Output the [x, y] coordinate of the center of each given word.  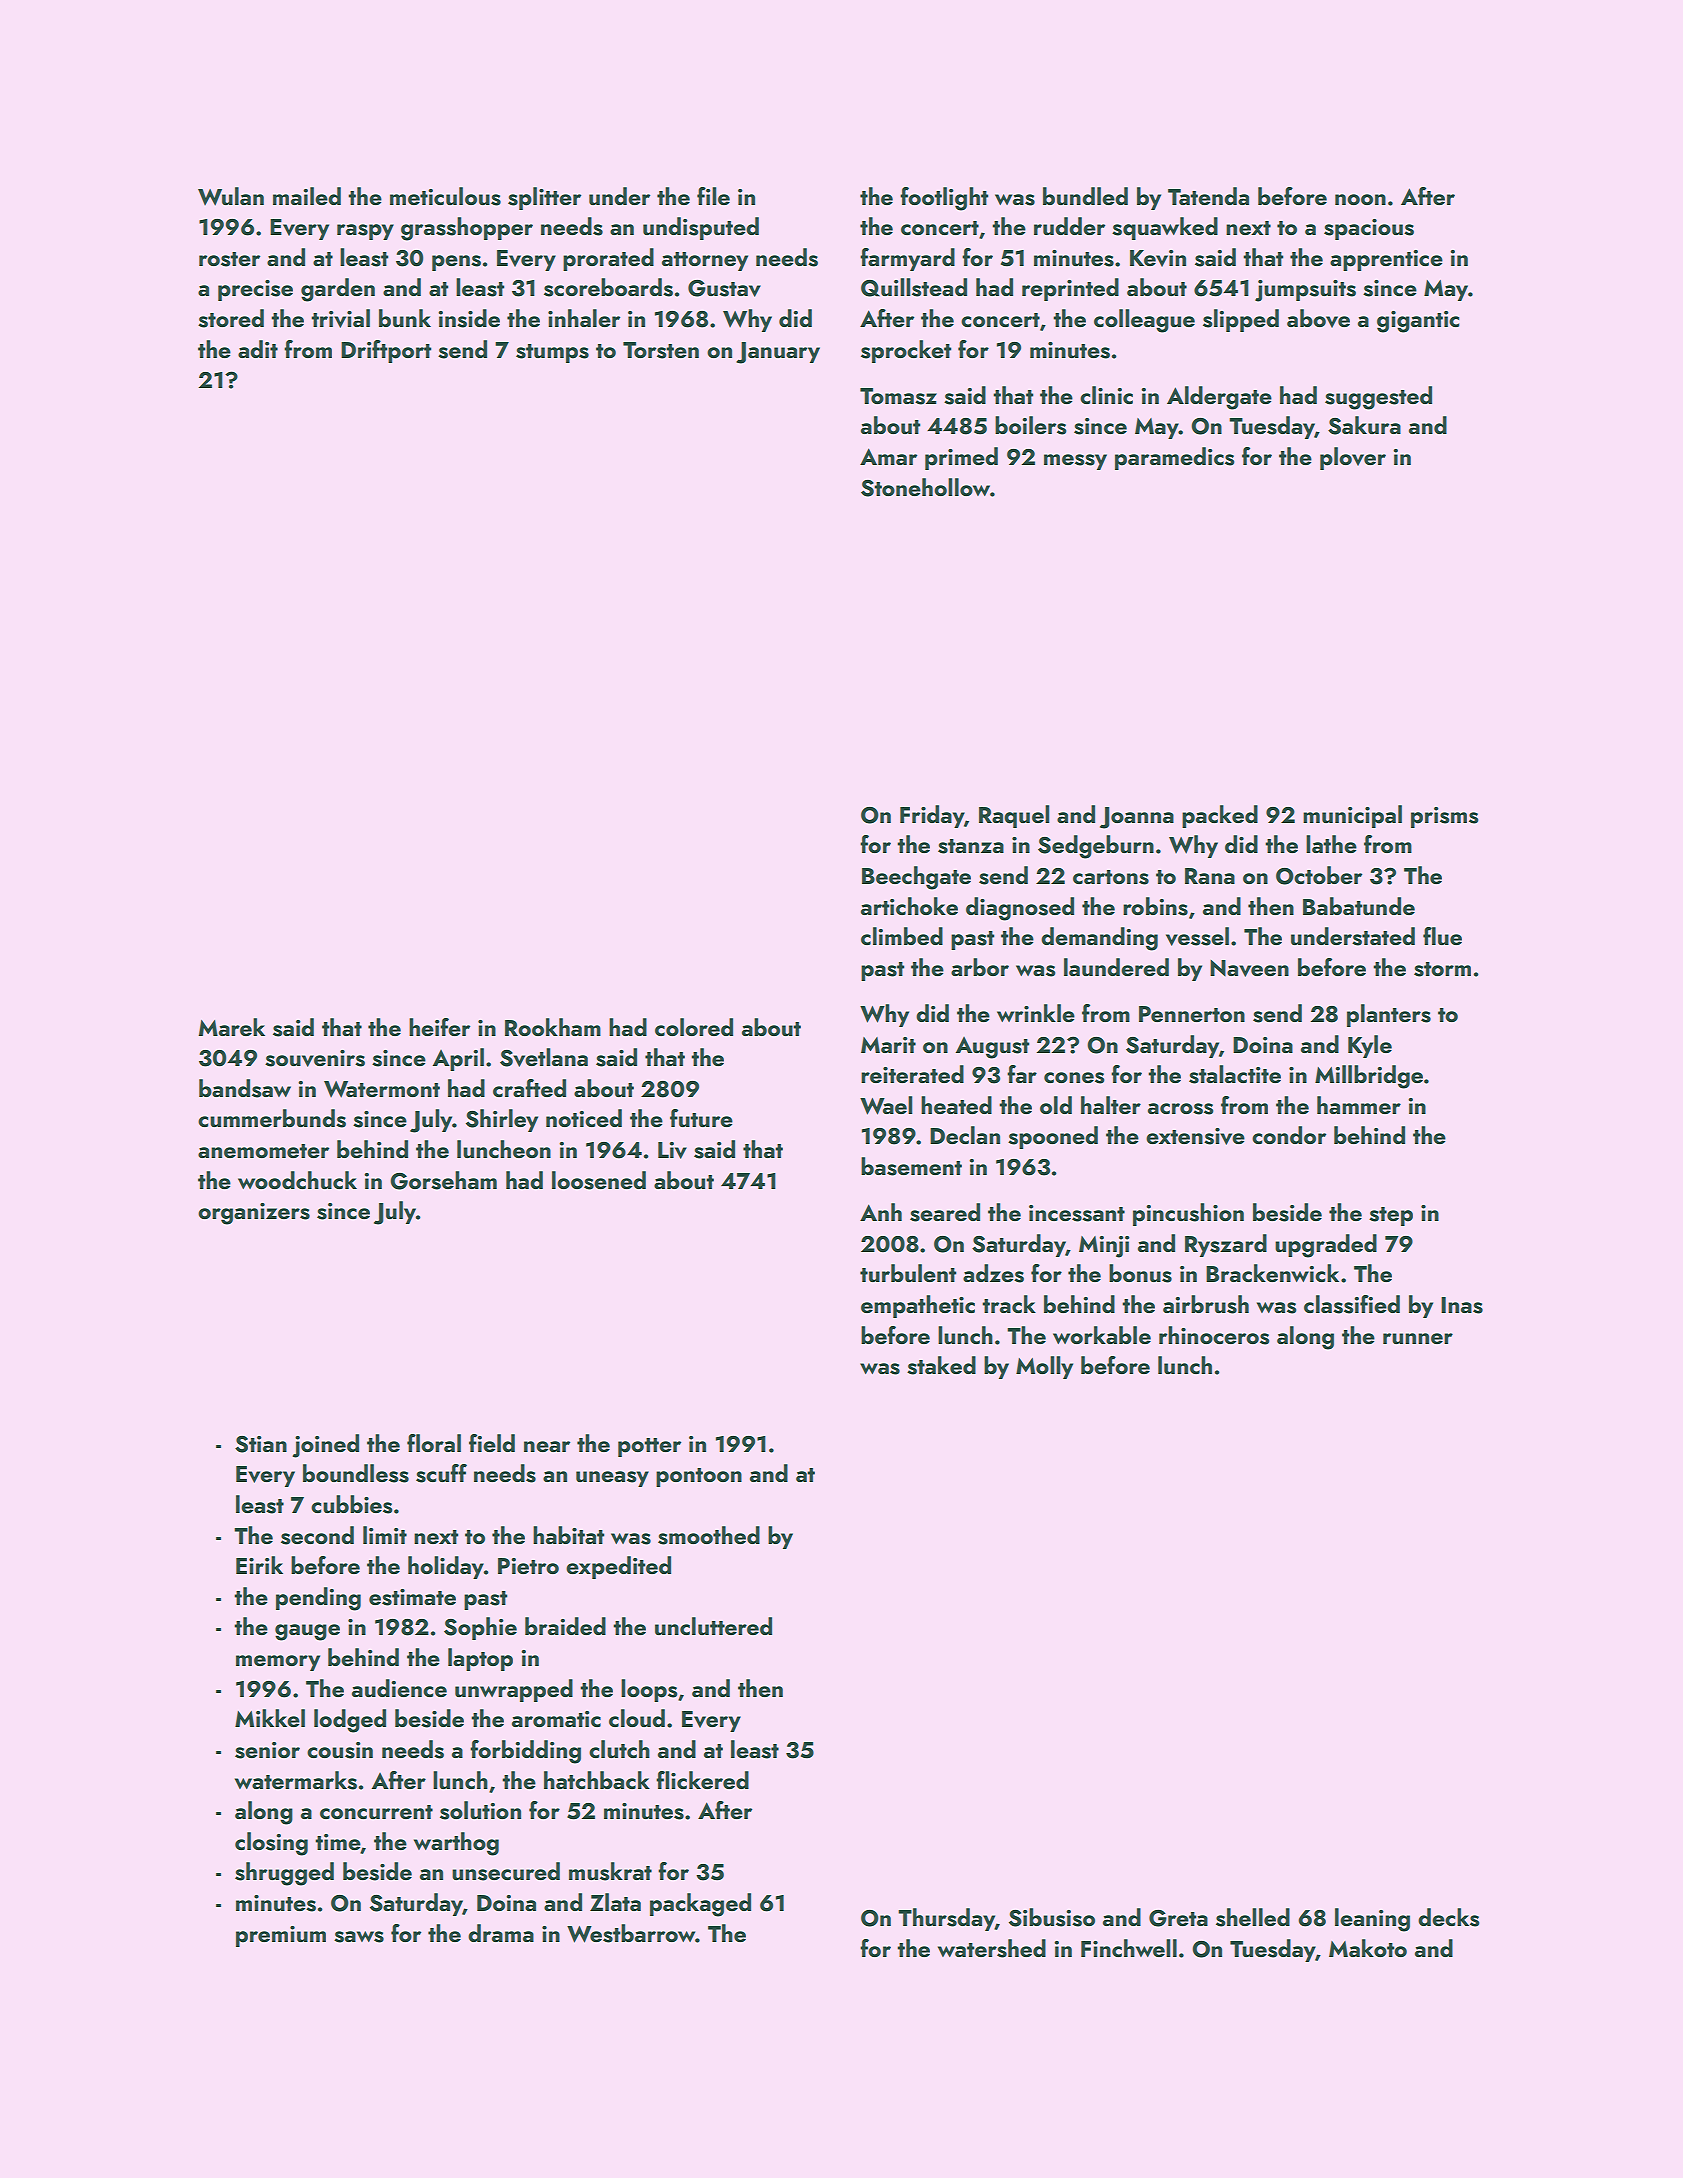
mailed [307, 196]
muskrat [610, 1871]
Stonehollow [925, 487]
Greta [1178, 1918]
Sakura [1364, 425]
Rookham [553, 1027]
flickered [702, 1780]
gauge [307, 1632]
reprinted [1070, 289]
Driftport [386, 351]
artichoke [909, 906]
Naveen [1249, 968]
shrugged [284, 1874]
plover [1353, 458]
